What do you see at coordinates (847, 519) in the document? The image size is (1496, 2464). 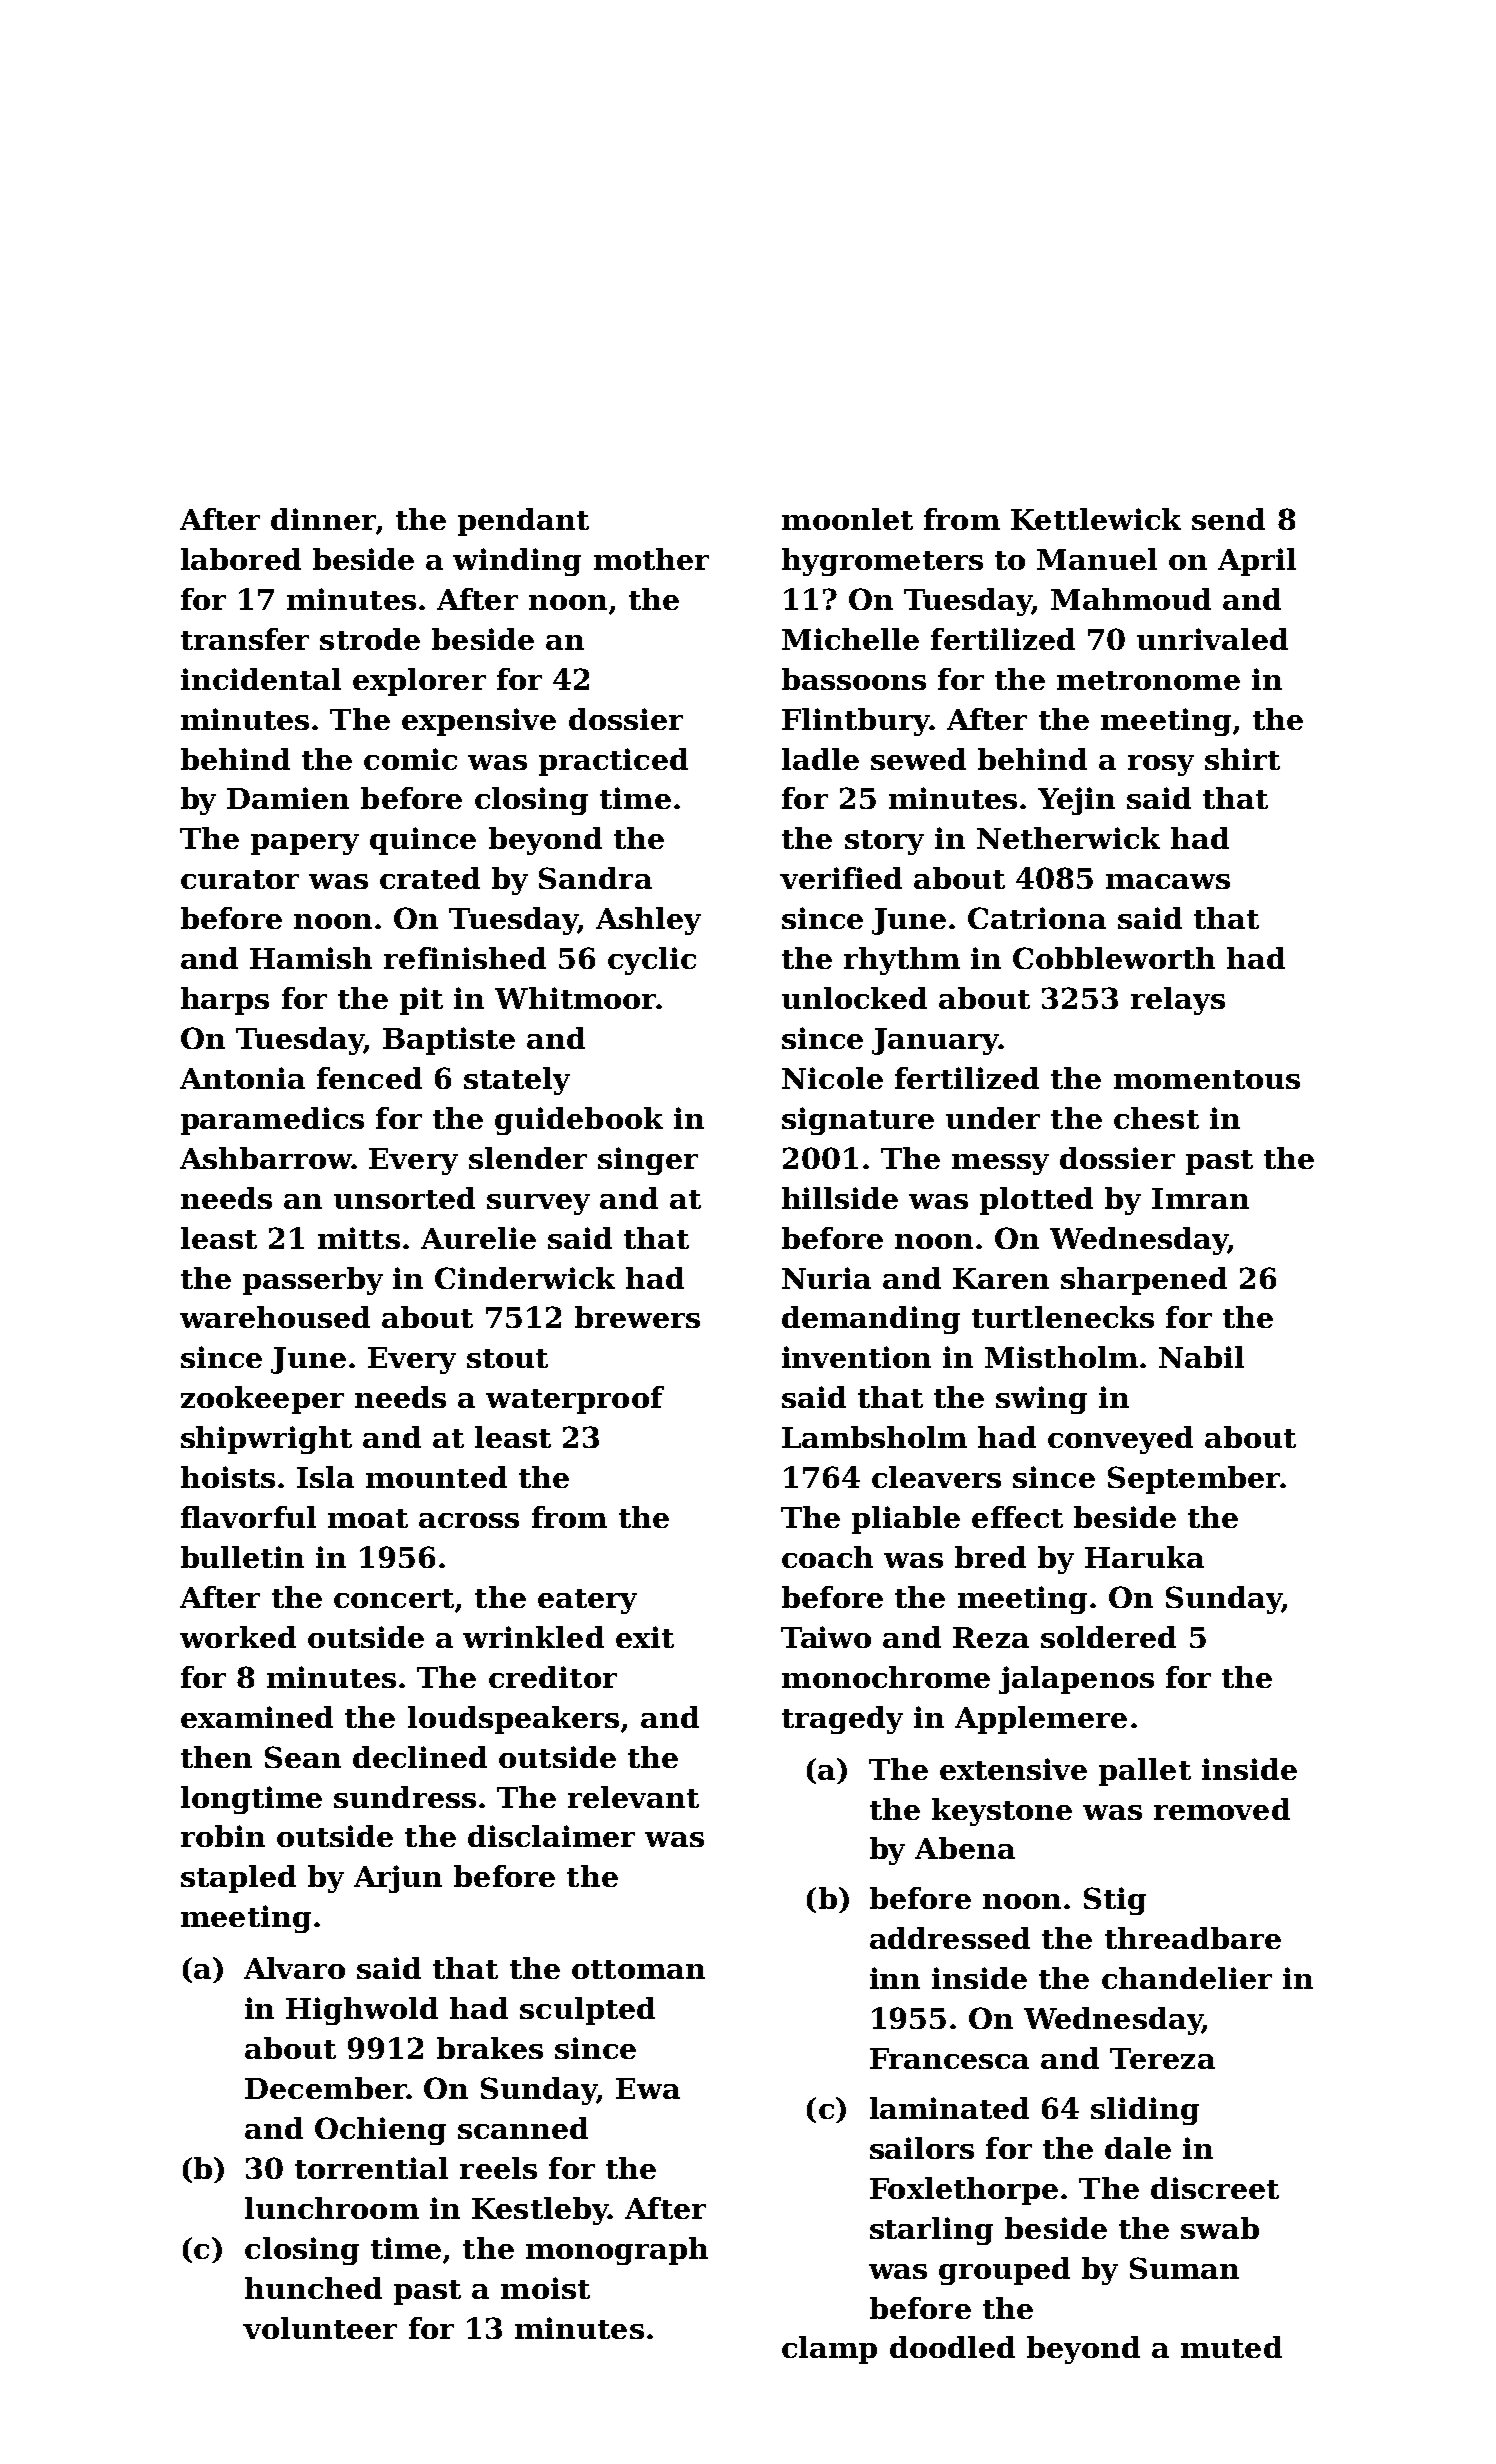 I see `moonlet` at bounding box center [847, 519].
